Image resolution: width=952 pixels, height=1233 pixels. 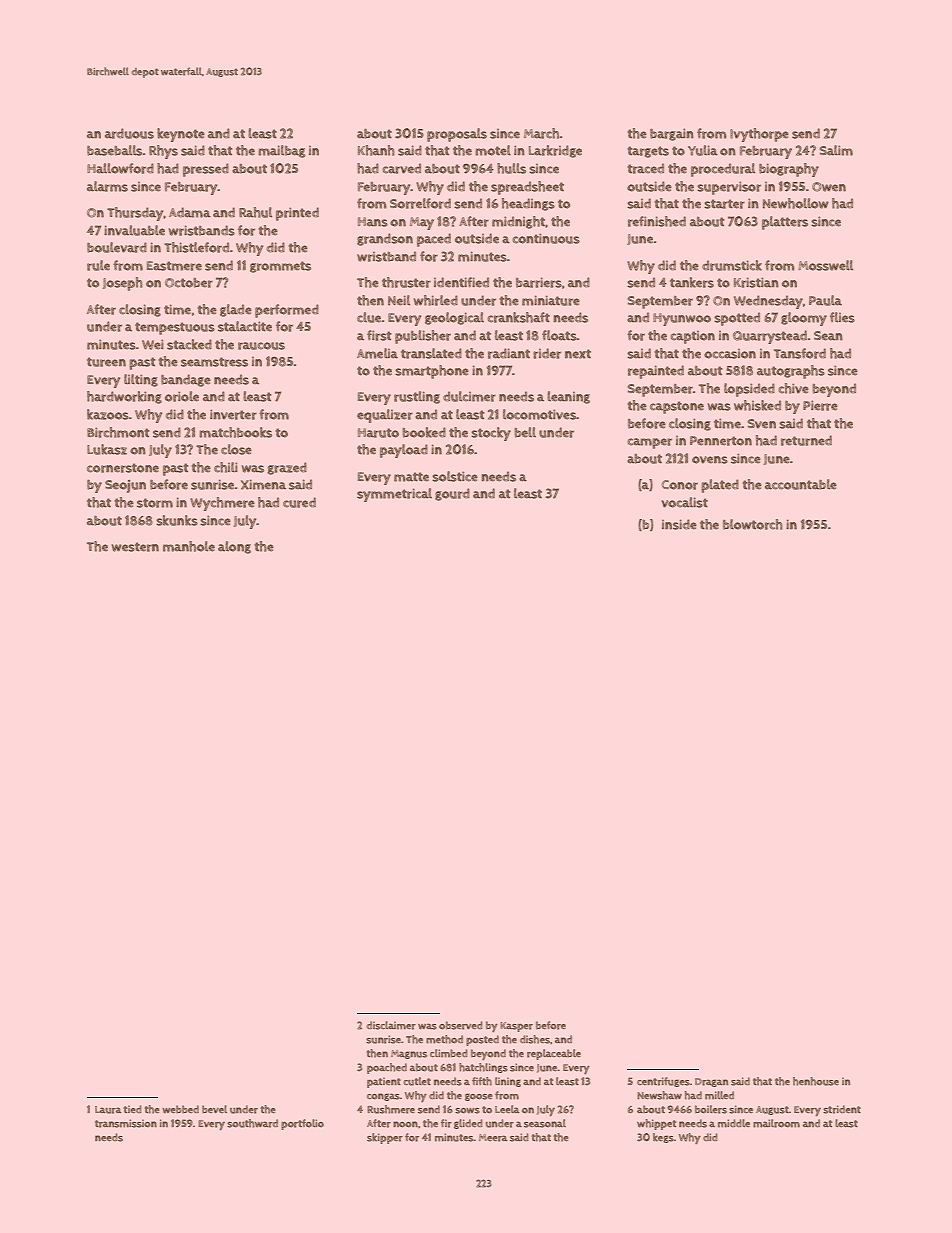 I want to click on henhouse, so click(x=816, y=1081).
